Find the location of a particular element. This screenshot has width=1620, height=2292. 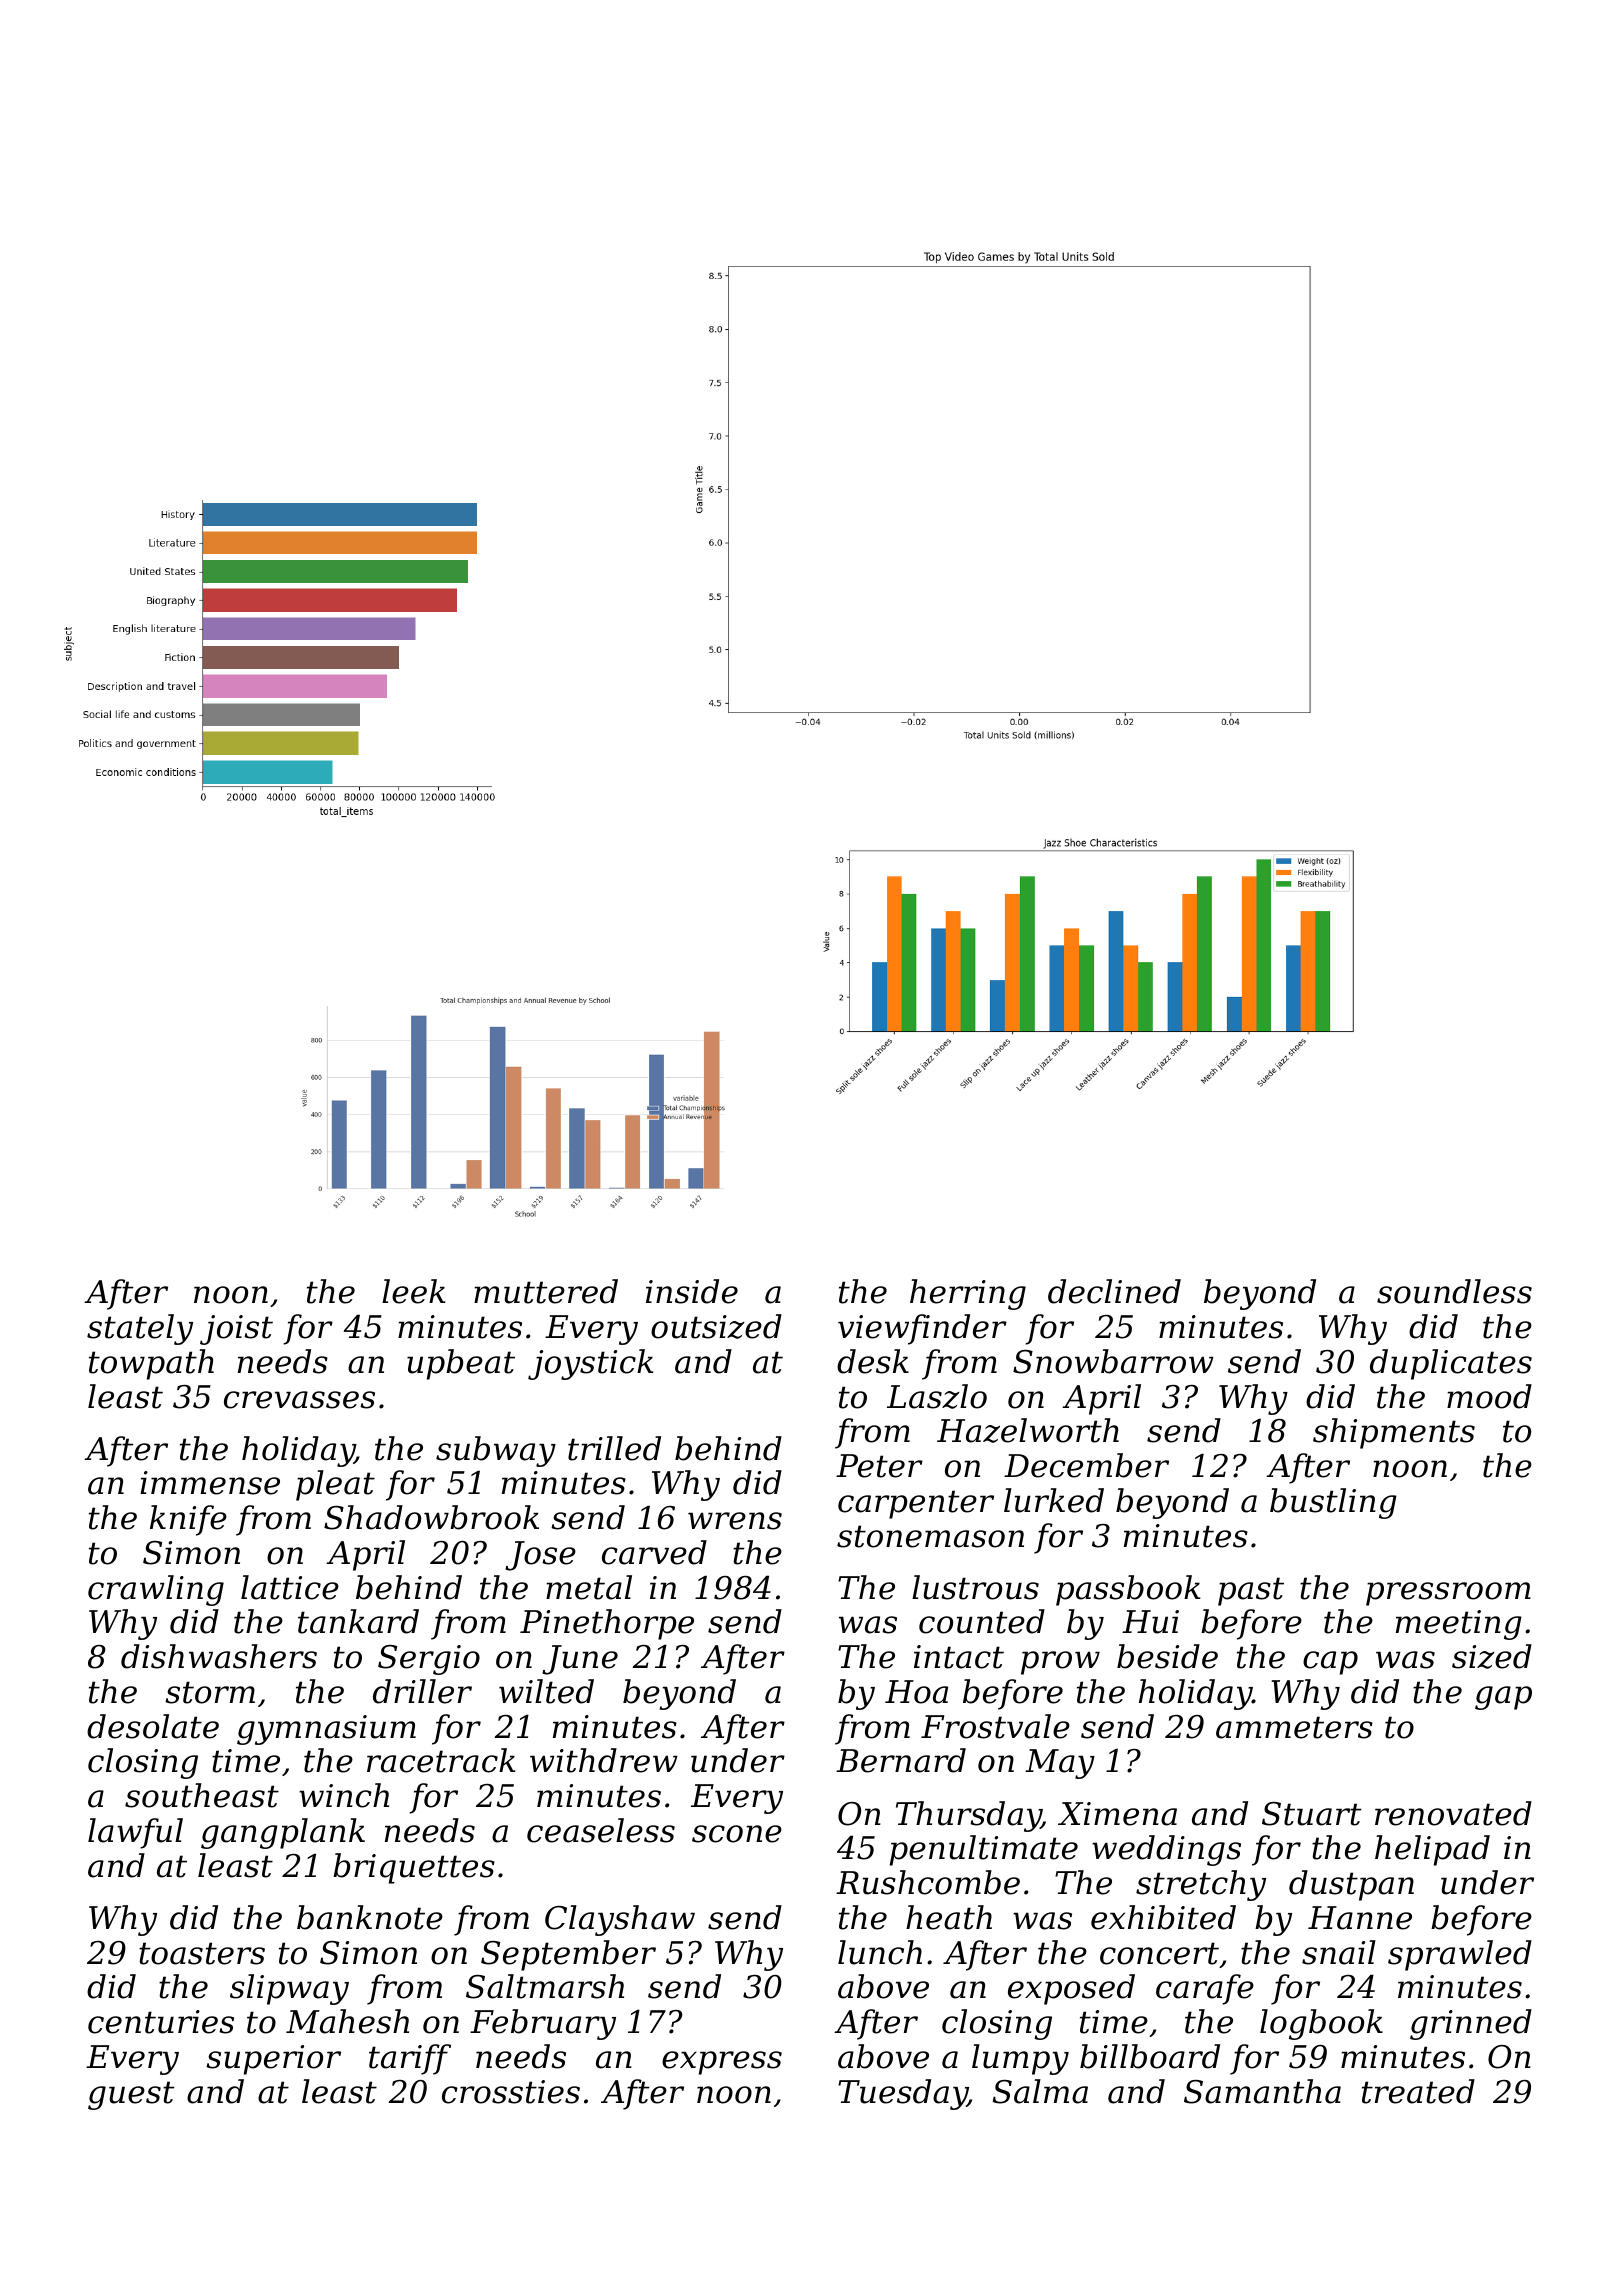

ceaseless is located at coordinates (601, 1830).
